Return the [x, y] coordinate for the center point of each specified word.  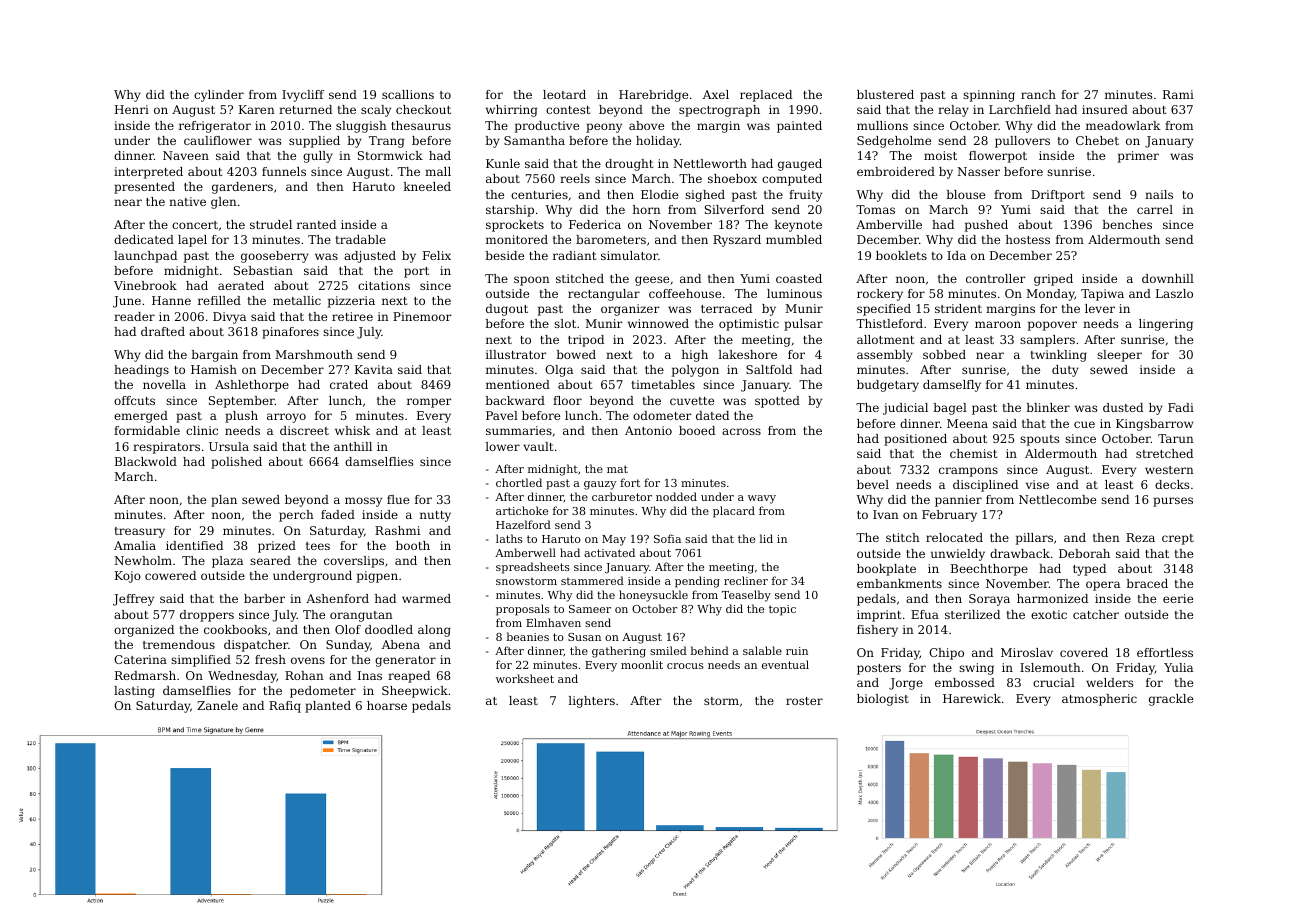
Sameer [590, 609]
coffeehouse [685, 293]
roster [804, 701]
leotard [564, 94]
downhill [1168, 278]
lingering [1166, 325]
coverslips [354, 562]
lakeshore [747, 354]
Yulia [1178, 667]
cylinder [219, 96]
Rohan [304, 675]
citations [384, 285]
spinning [989, 96]
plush [241, 417]
